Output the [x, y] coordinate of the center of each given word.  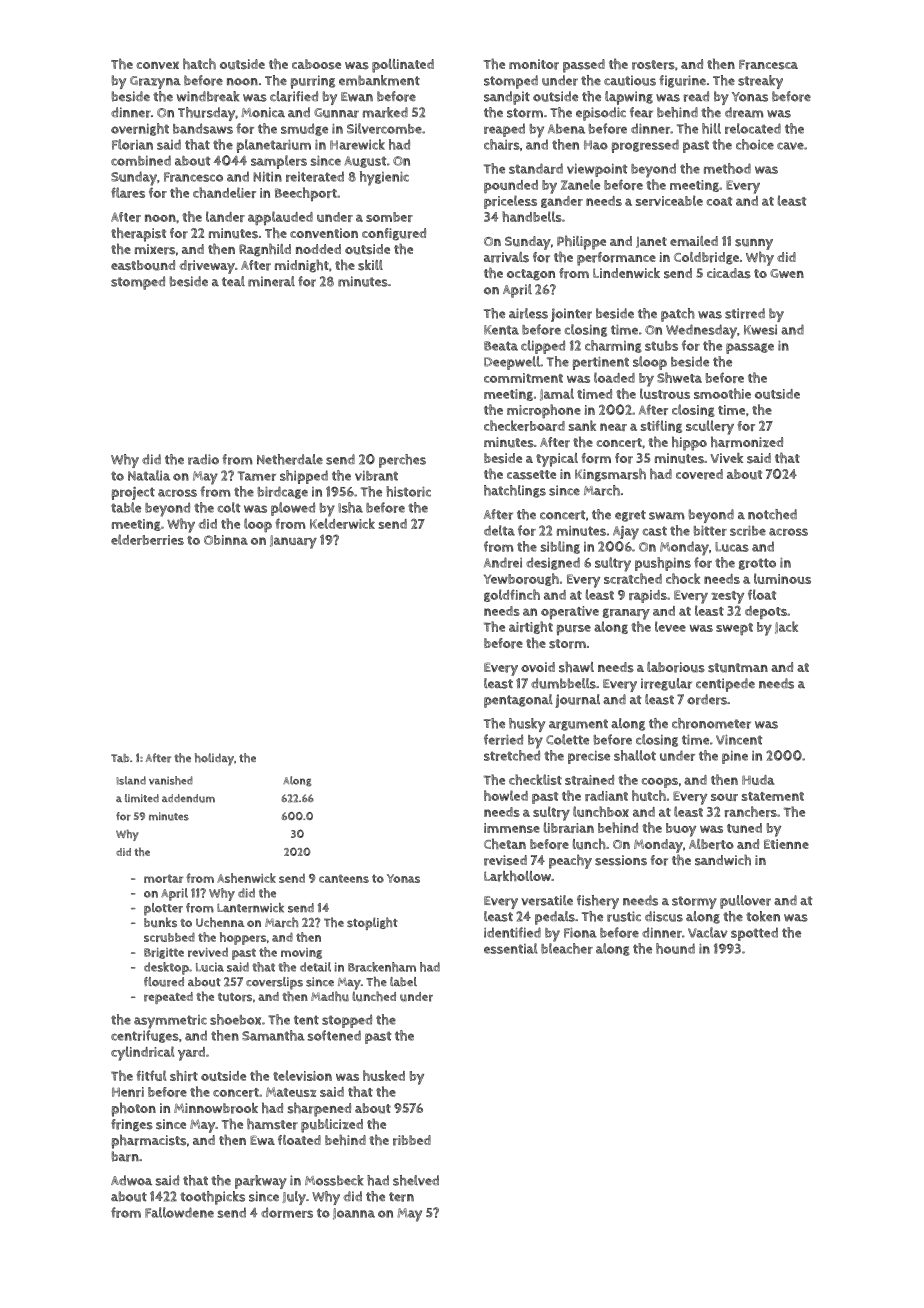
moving [301, 953]
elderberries [147, 539]
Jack [786, 627]
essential [511, 948]
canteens [344, 878]
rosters [653, 65]
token [763, 916]
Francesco [193, 177]
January [293, 542]
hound [675, 948]
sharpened [319, 1109]
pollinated [403, 66]
